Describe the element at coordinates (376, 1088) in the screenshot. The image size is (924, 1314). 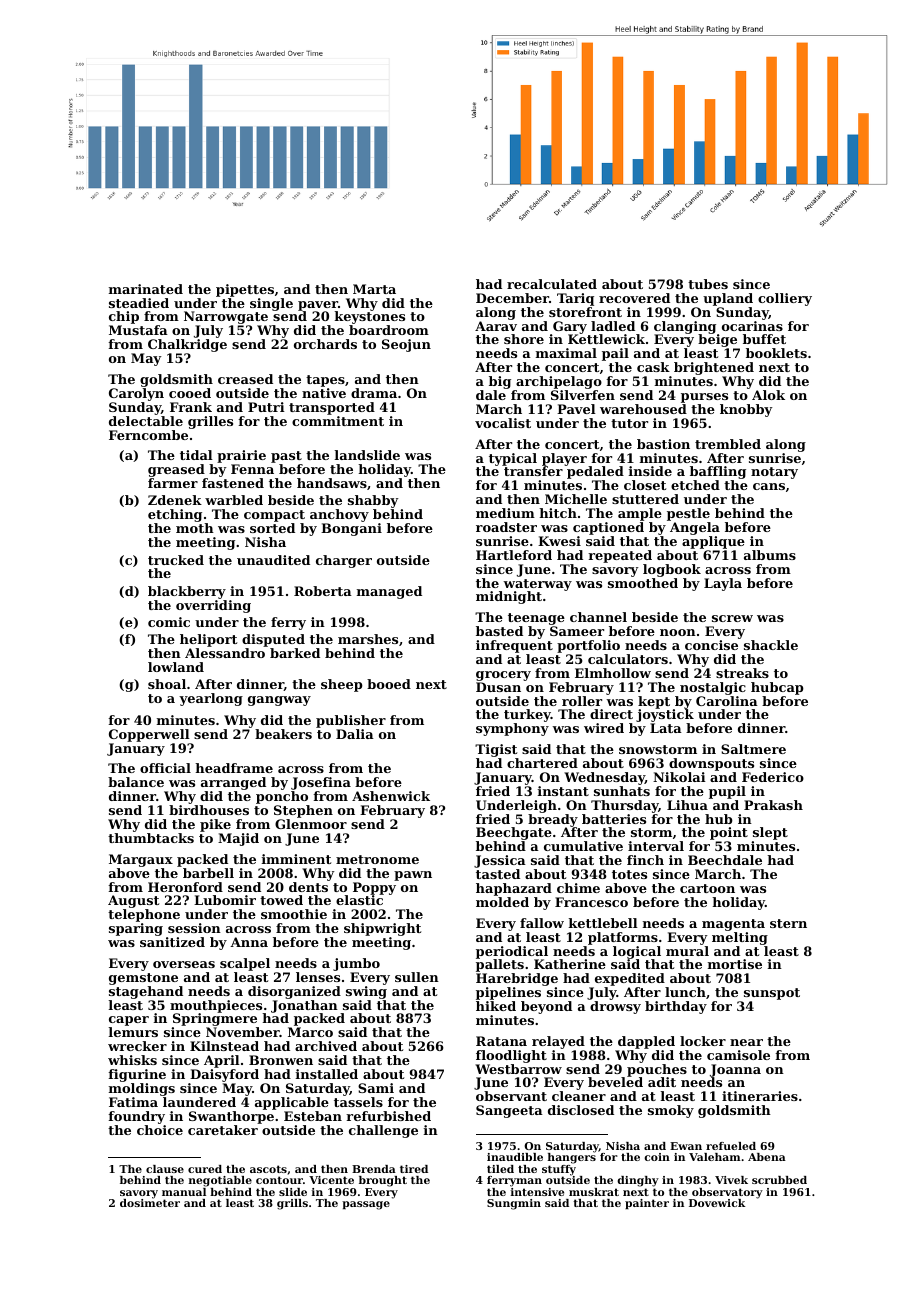
I see `Sami` at that location.
